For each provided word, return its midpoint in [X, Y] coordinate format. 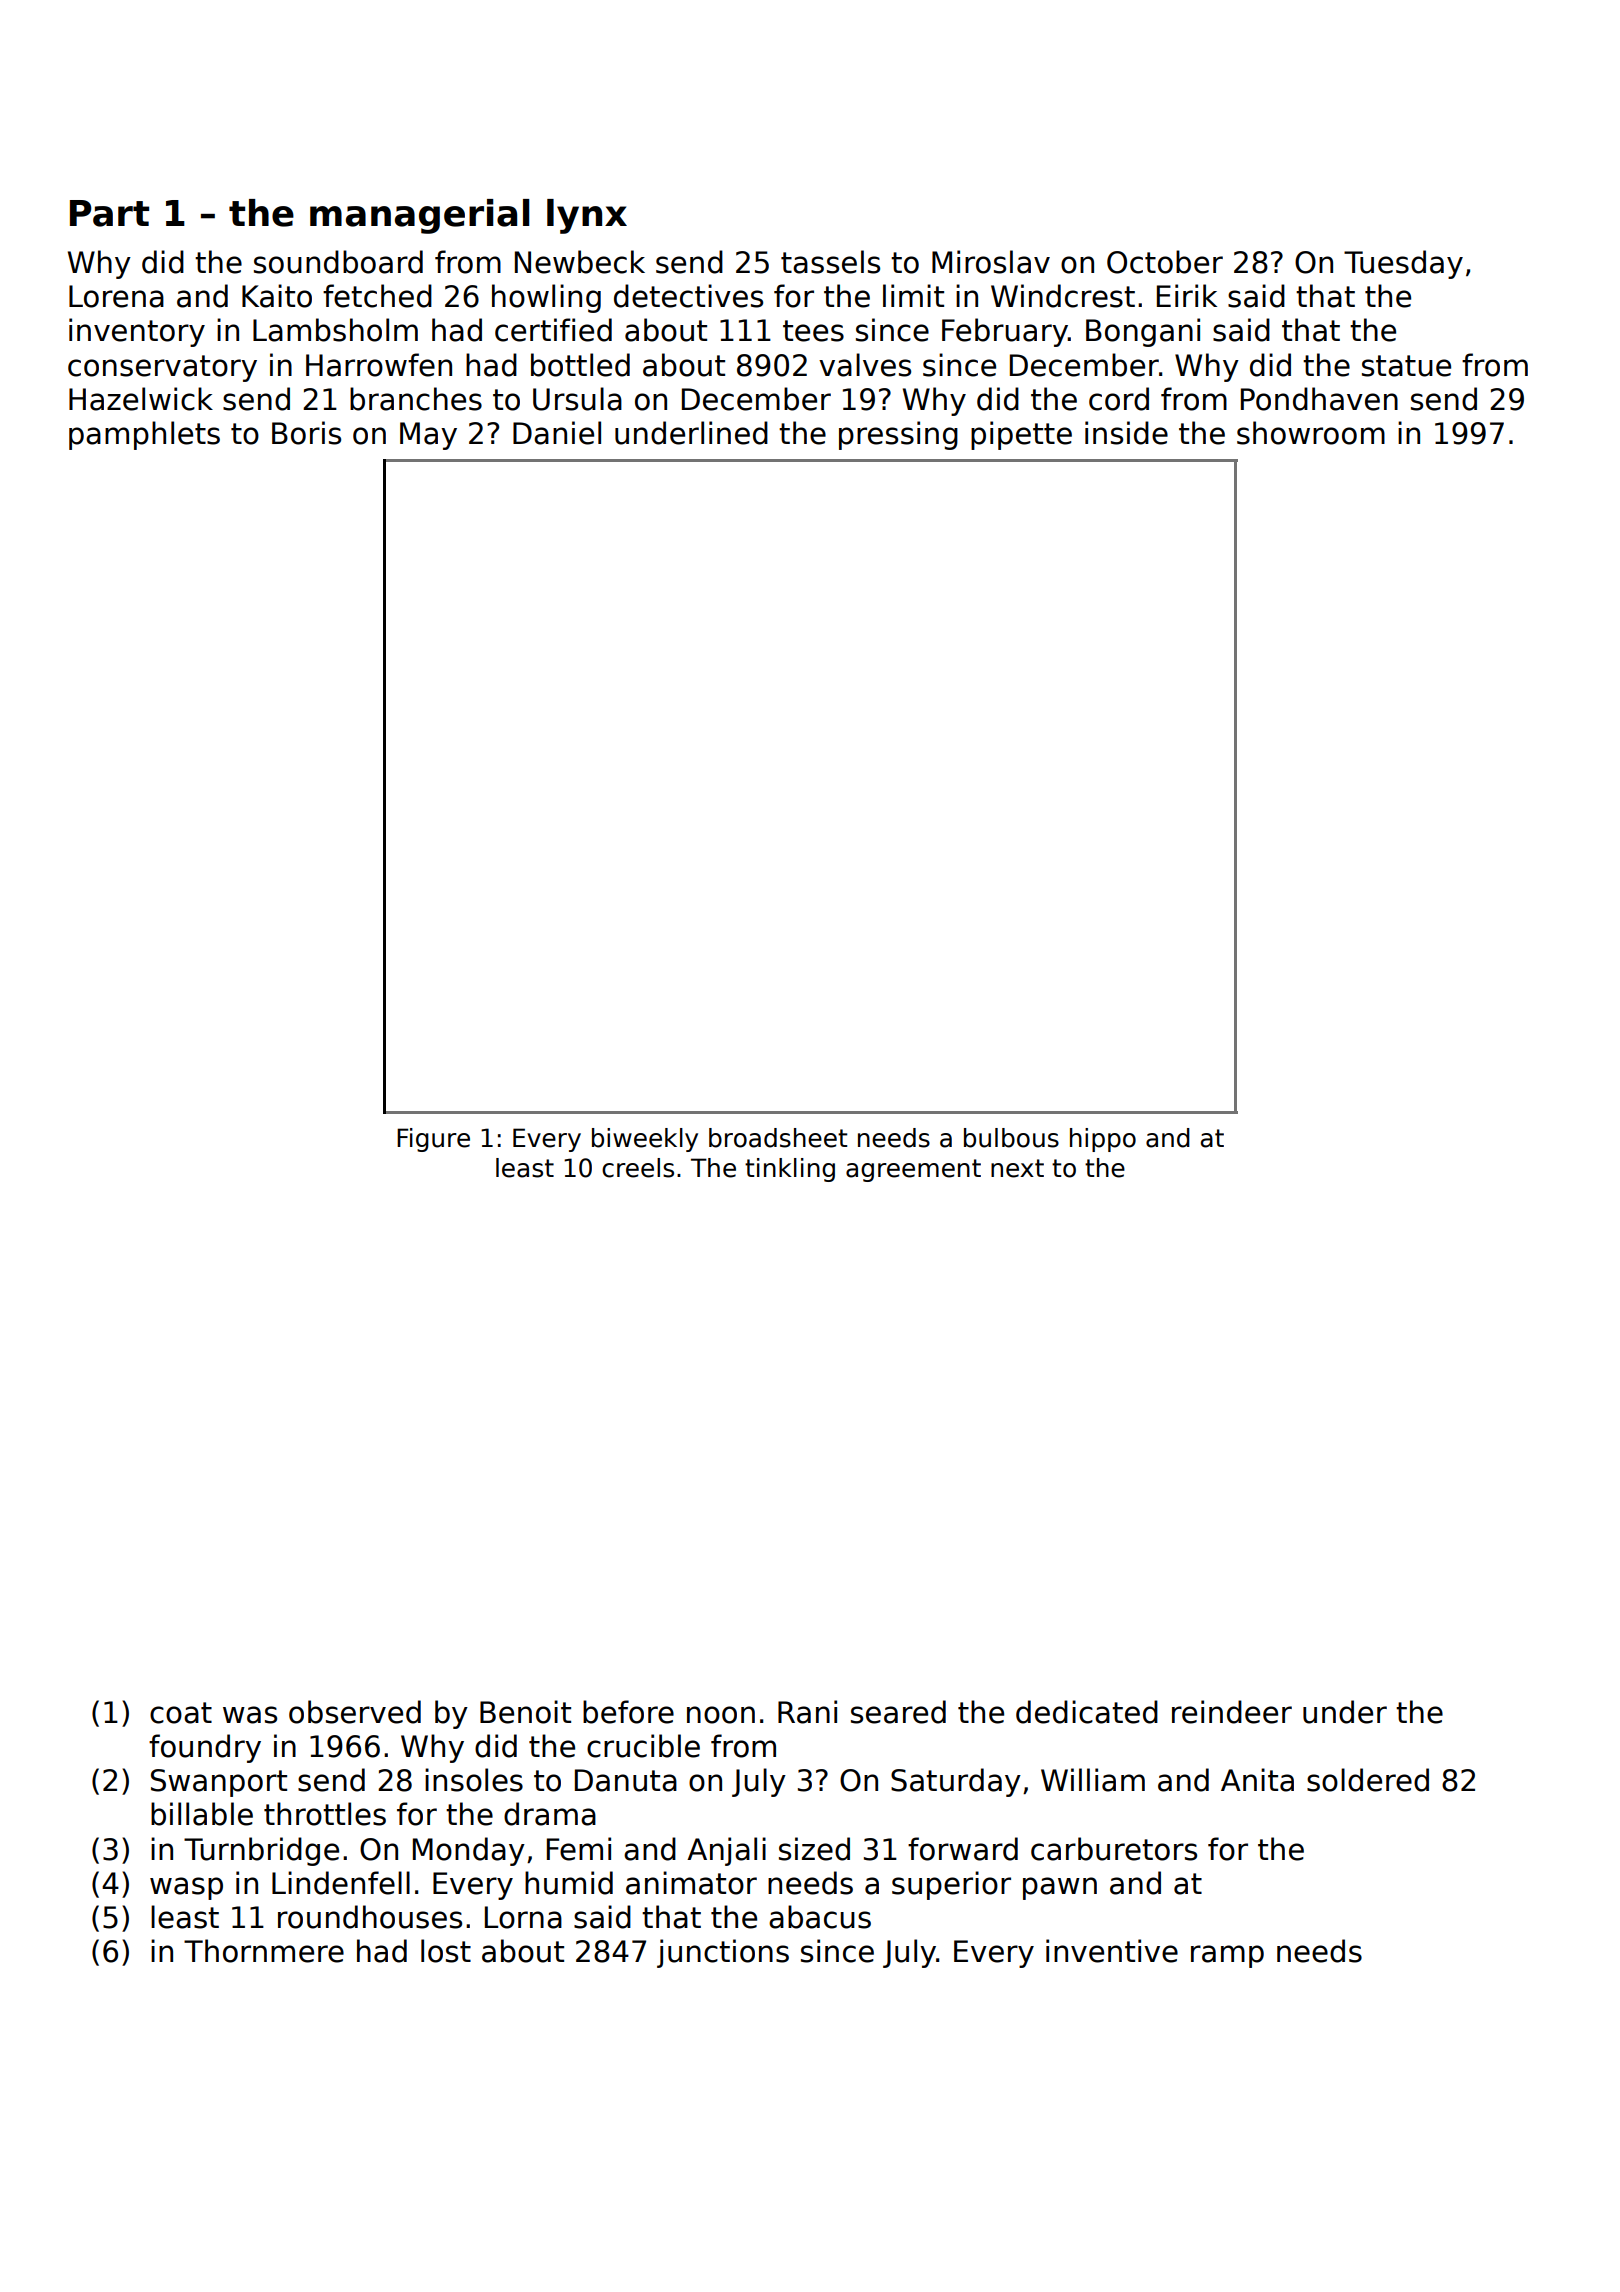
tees [813, 331]
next [1017, 1168]
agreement [913, 1170]
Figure [433, 1140]
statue [1406, 366]
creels [638, 1168]
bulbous [1011, 1138]
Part [109, 213]
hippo [1103, 1140]
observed [355, 1712]
